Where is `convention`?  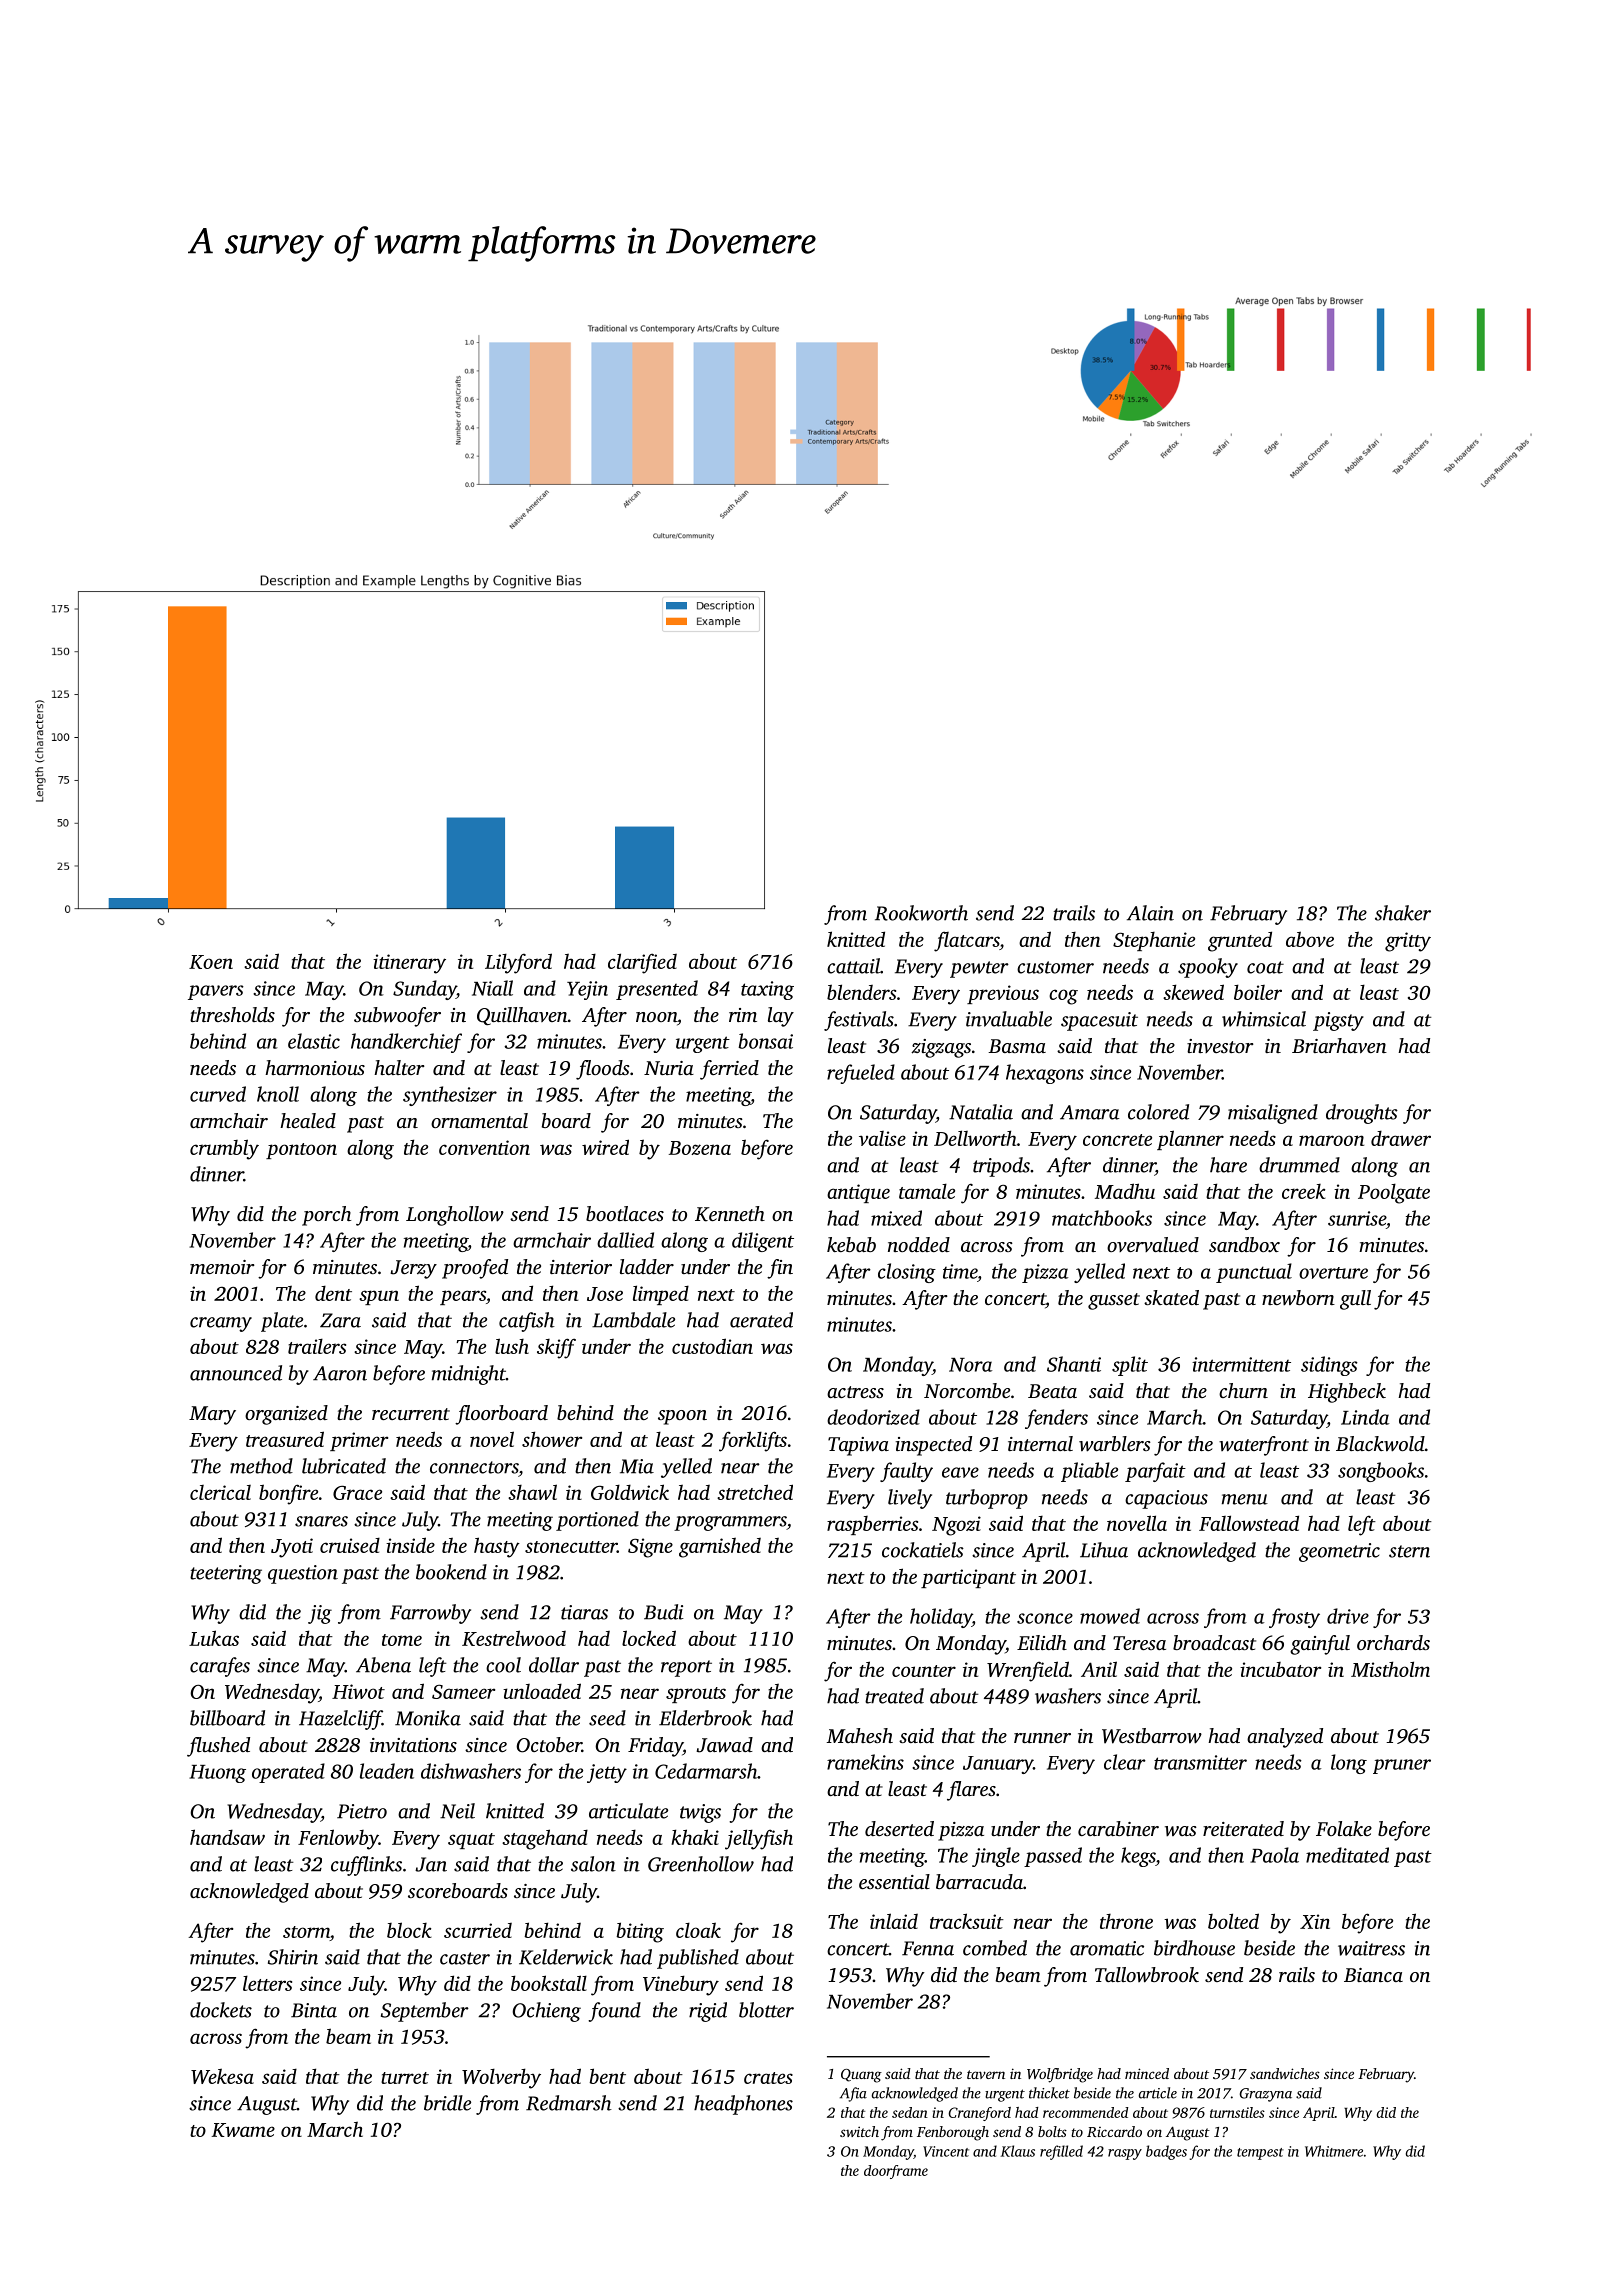 convention is located at coordinates (484, 1147).
